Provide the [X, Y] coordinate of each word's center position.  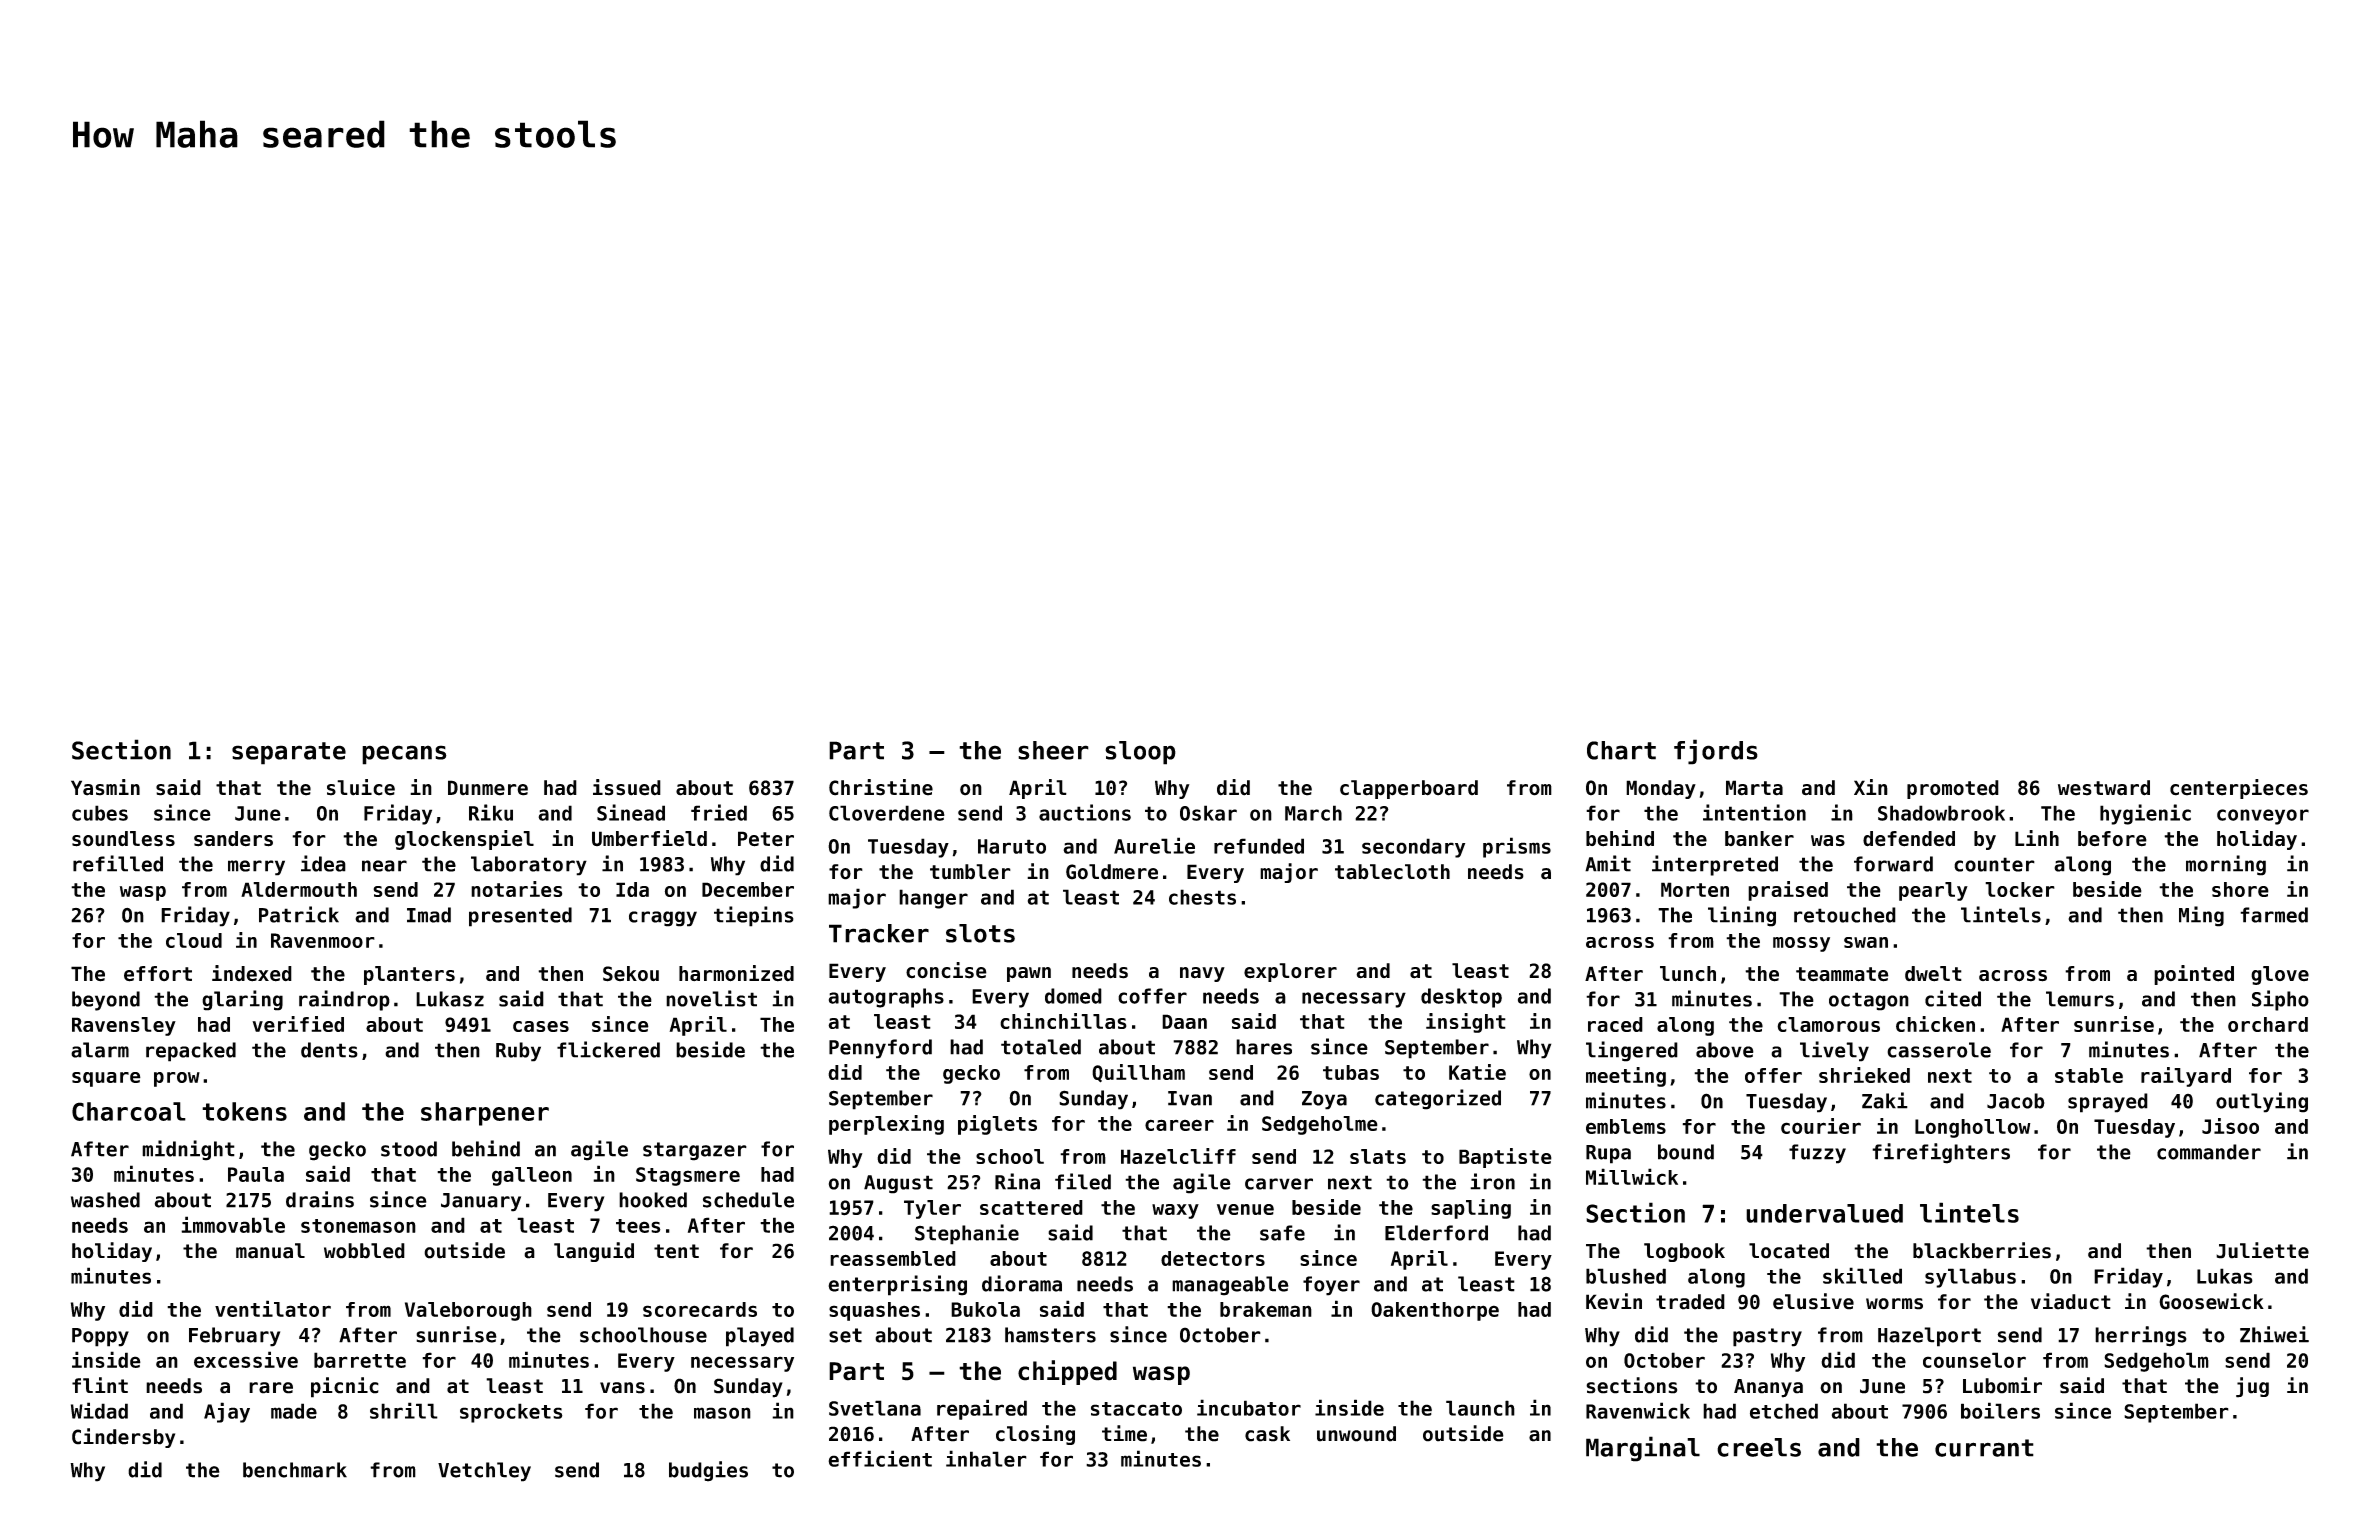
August [898, 1184]
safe [1282, 1233]
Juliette [2262, 1250]
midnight [188, 1150]
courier [1821, 1126]
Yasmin [105, 787]
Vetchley [484, 1472]
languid [594, 1252]
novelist [711, 998]
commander [2209, 1152]
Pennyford [880, 1049]
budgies [708, 1471]
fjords [1716, 752]
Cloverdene [887, 813]
